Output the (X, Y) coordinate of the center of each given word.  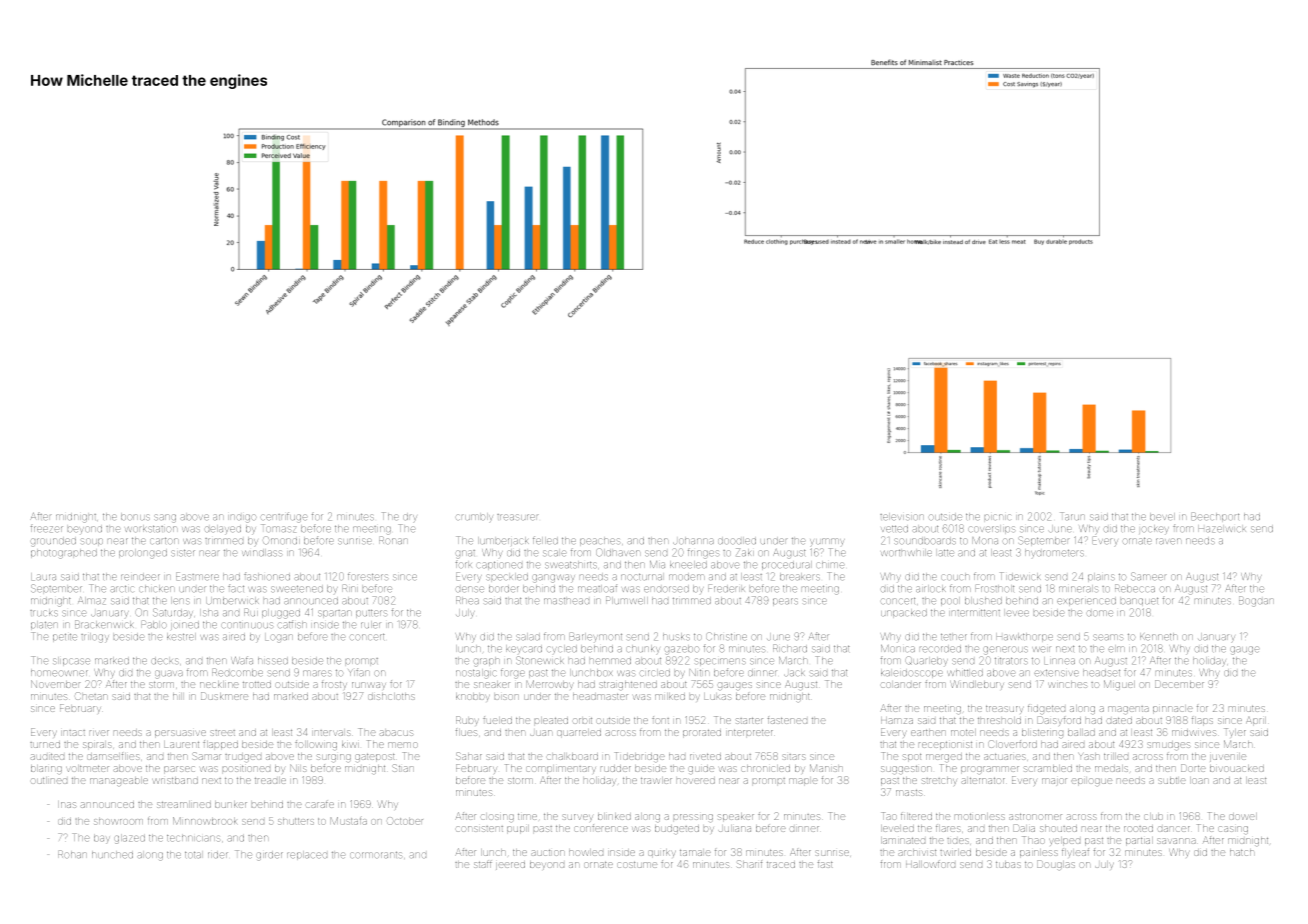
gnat (465, 554)
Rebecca (1135, 588)
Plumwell (627, 600)
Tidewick (1021, 576)
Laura (43, 576)
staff (482, 864)
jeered (510, 866)
